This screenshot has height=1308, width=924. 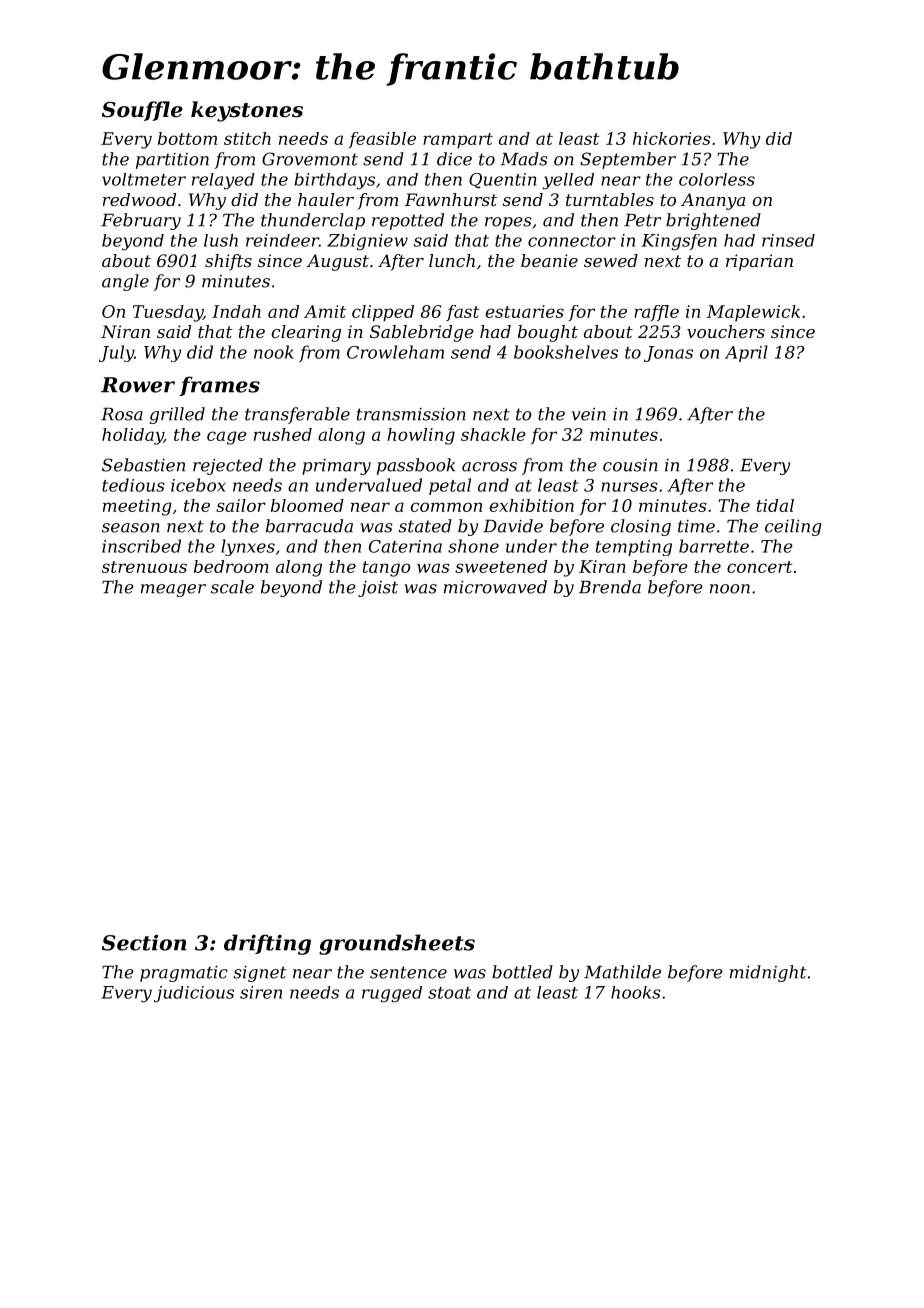 I want to click on lunch, so click(x=452, y=260).
